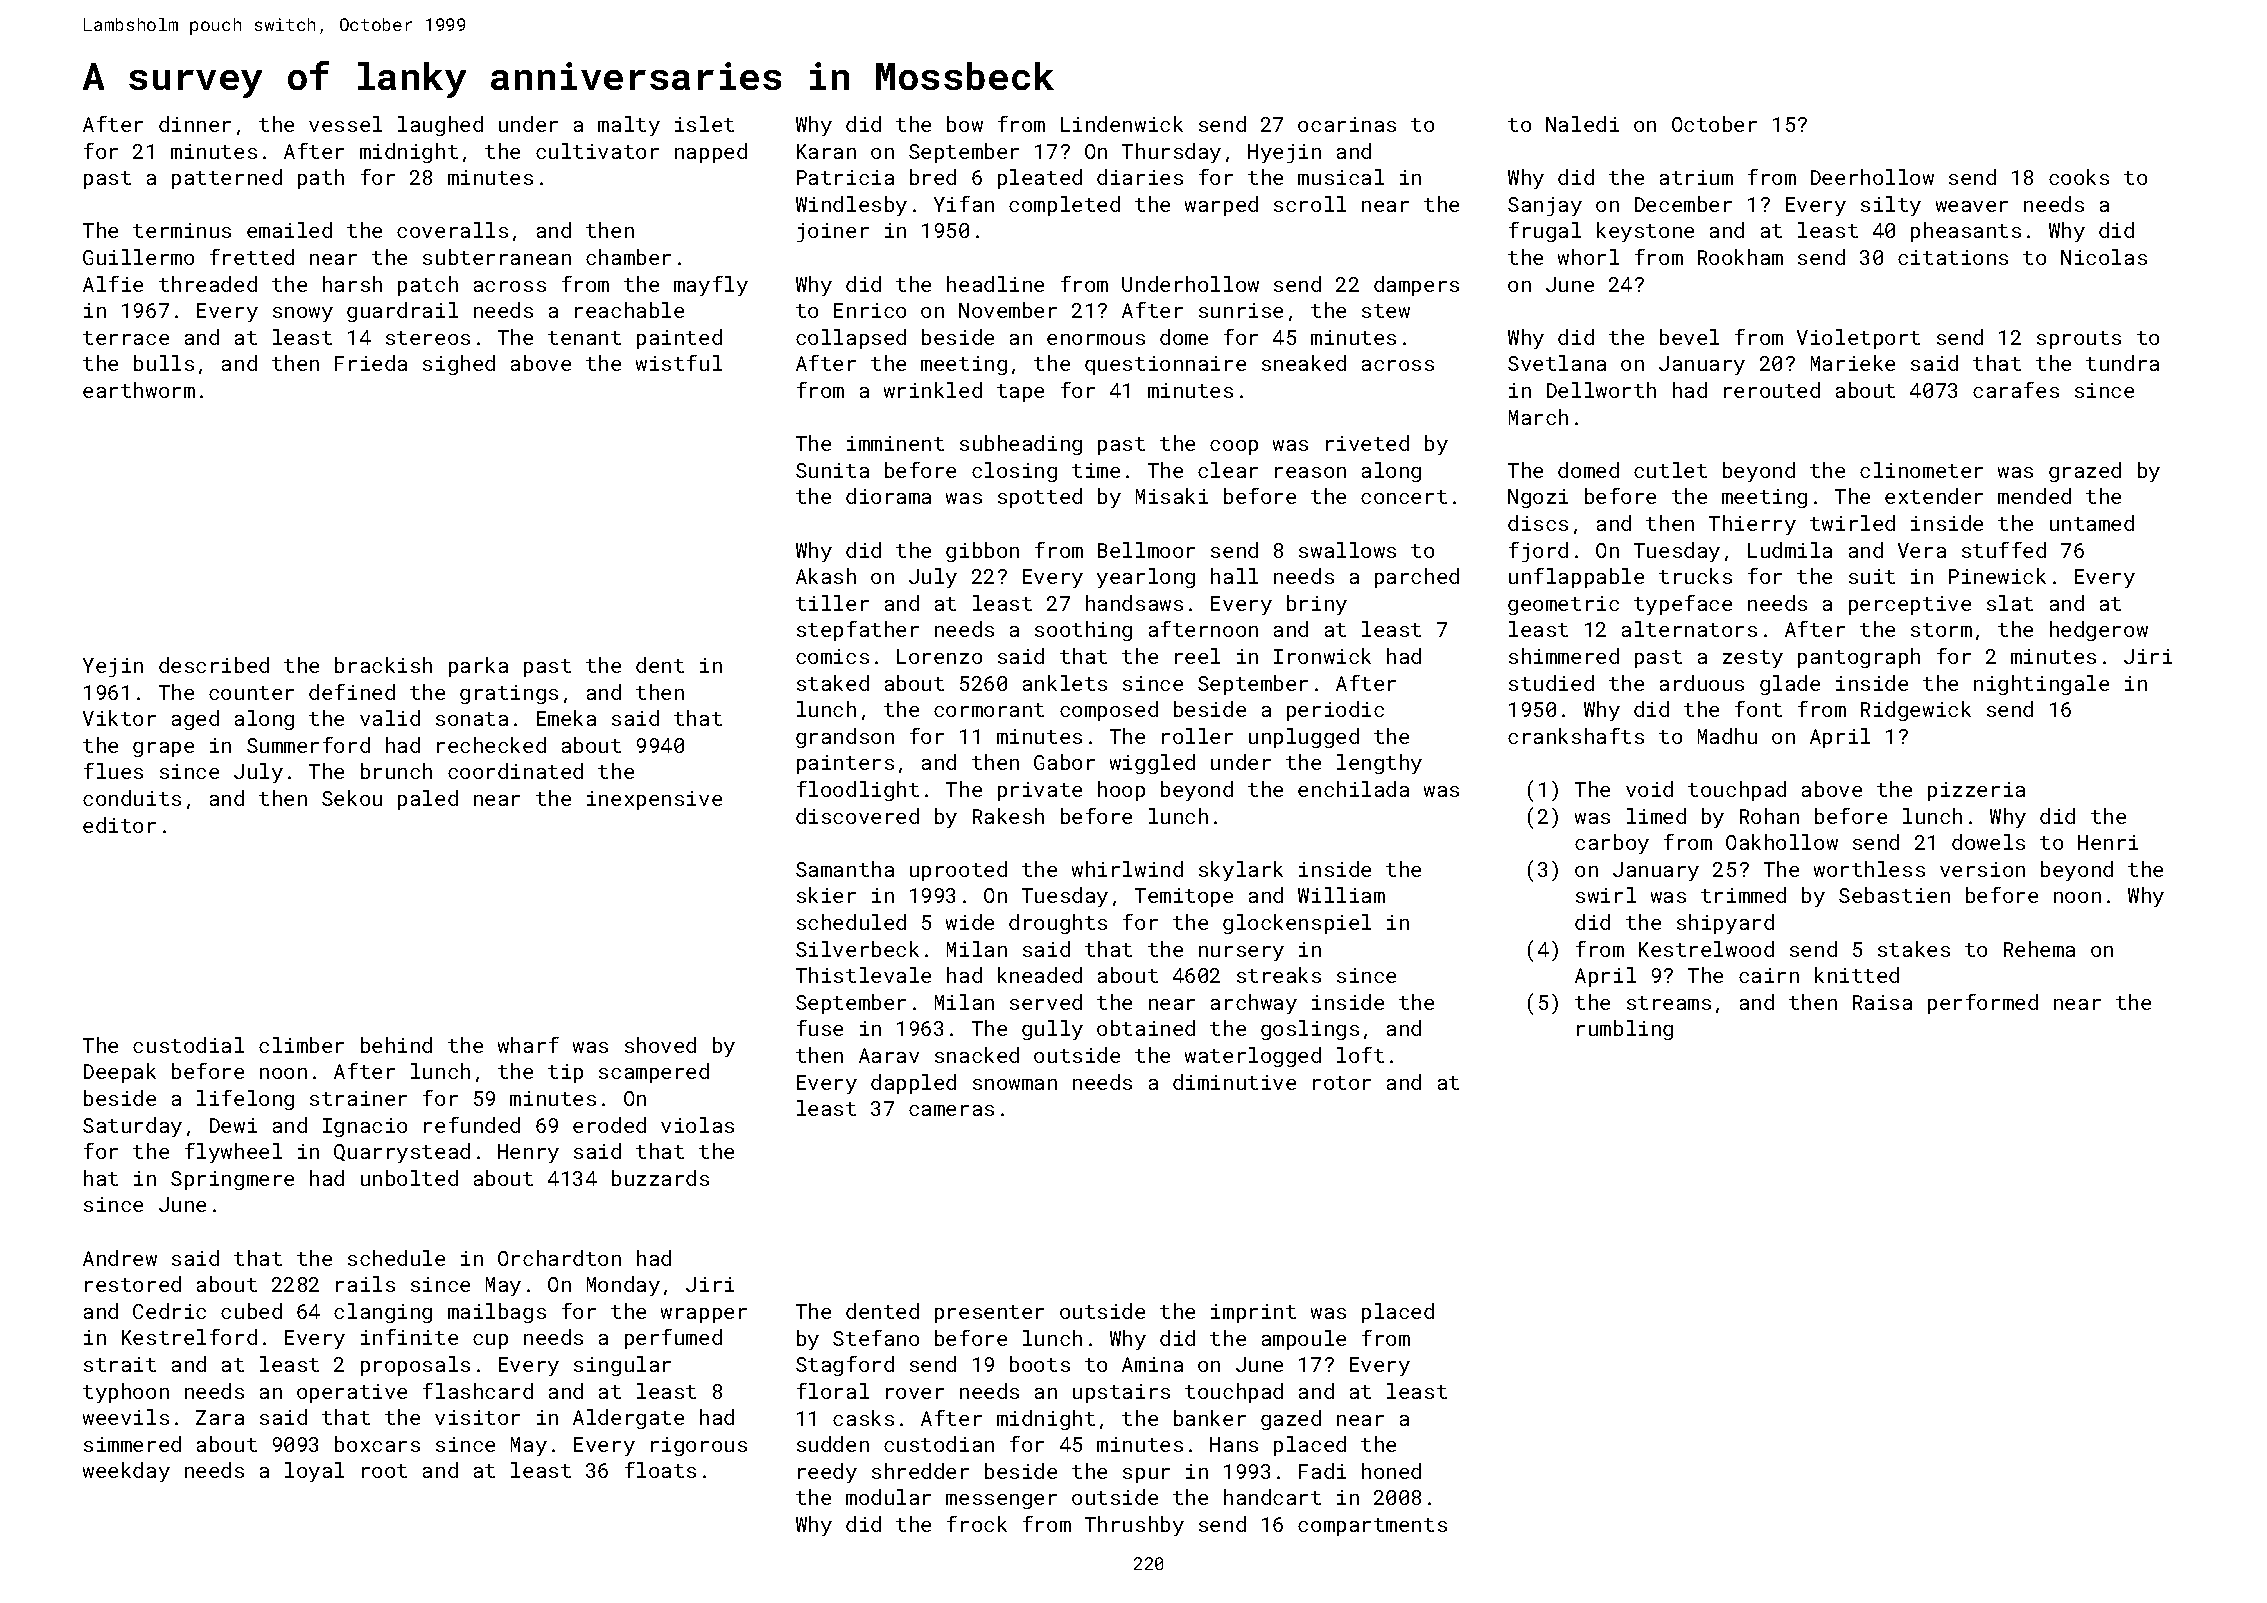 The width and height of the document is (2267, 1603). What do you see at coordinates (214, 665) in the document?
I see `described` at bounding box center [214, 665].
